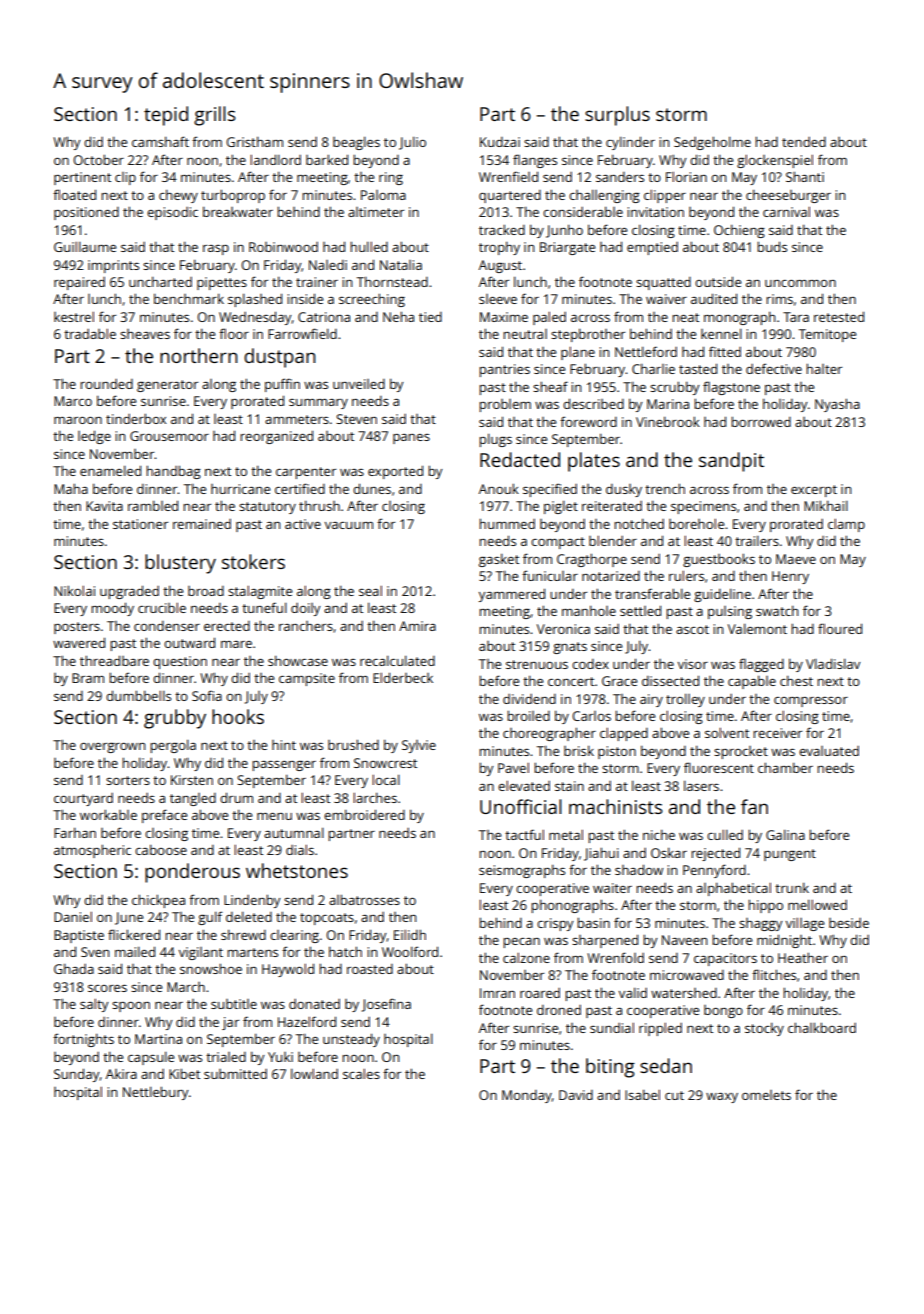 The height and width of the screenshot is (1314, 924). What do you see at coordinates (804, 142) in the screenshot?
I see `tended` at bounding box center [804, 142].
